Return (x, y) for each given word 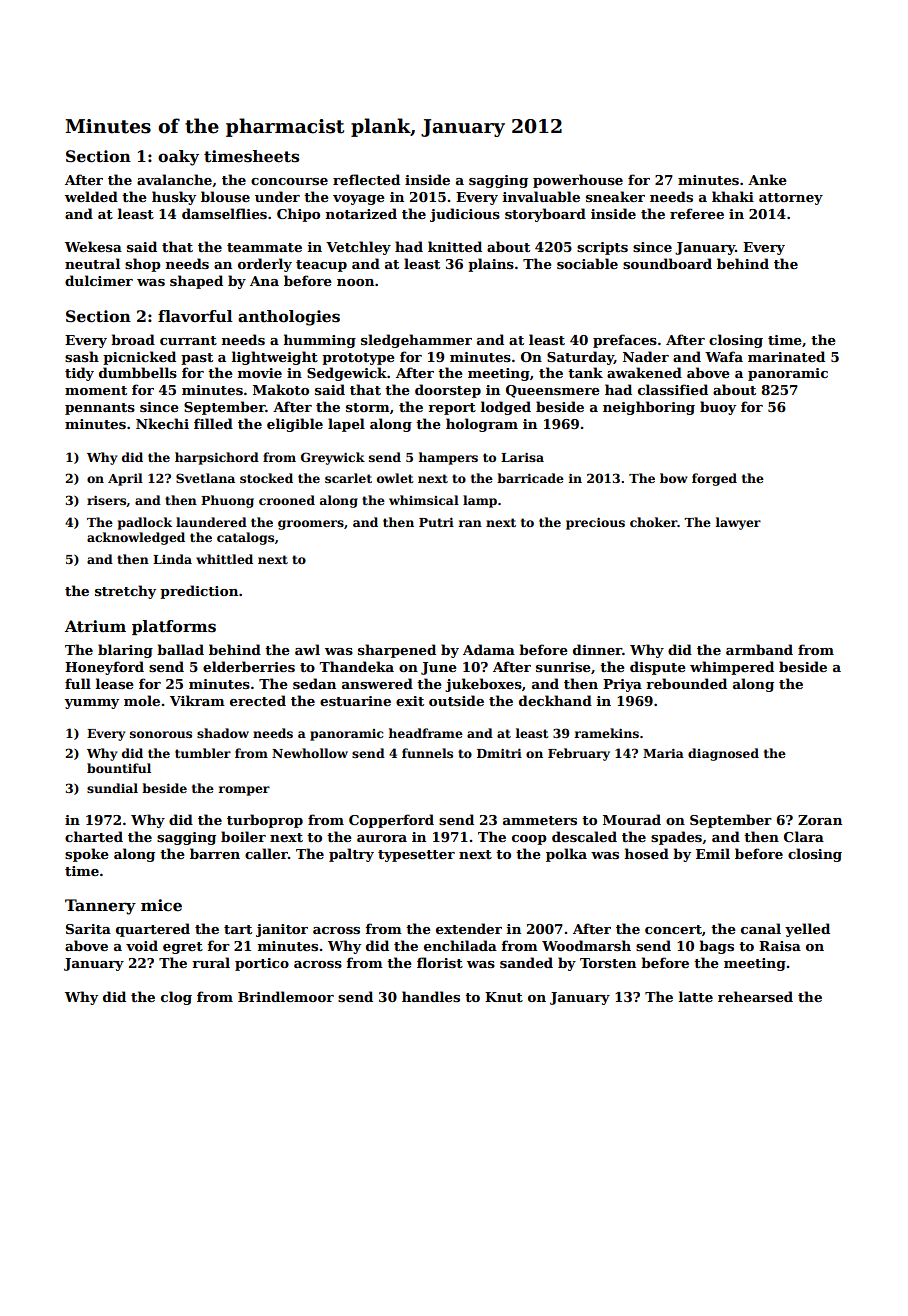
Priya (622, 685)
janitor (282, 930)
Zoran (820, 820)
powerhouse (578, 181)
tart (238, 929)
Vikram (197, 700)
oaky (178, 158)
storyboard (545, 215)
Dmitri (499, 753)
